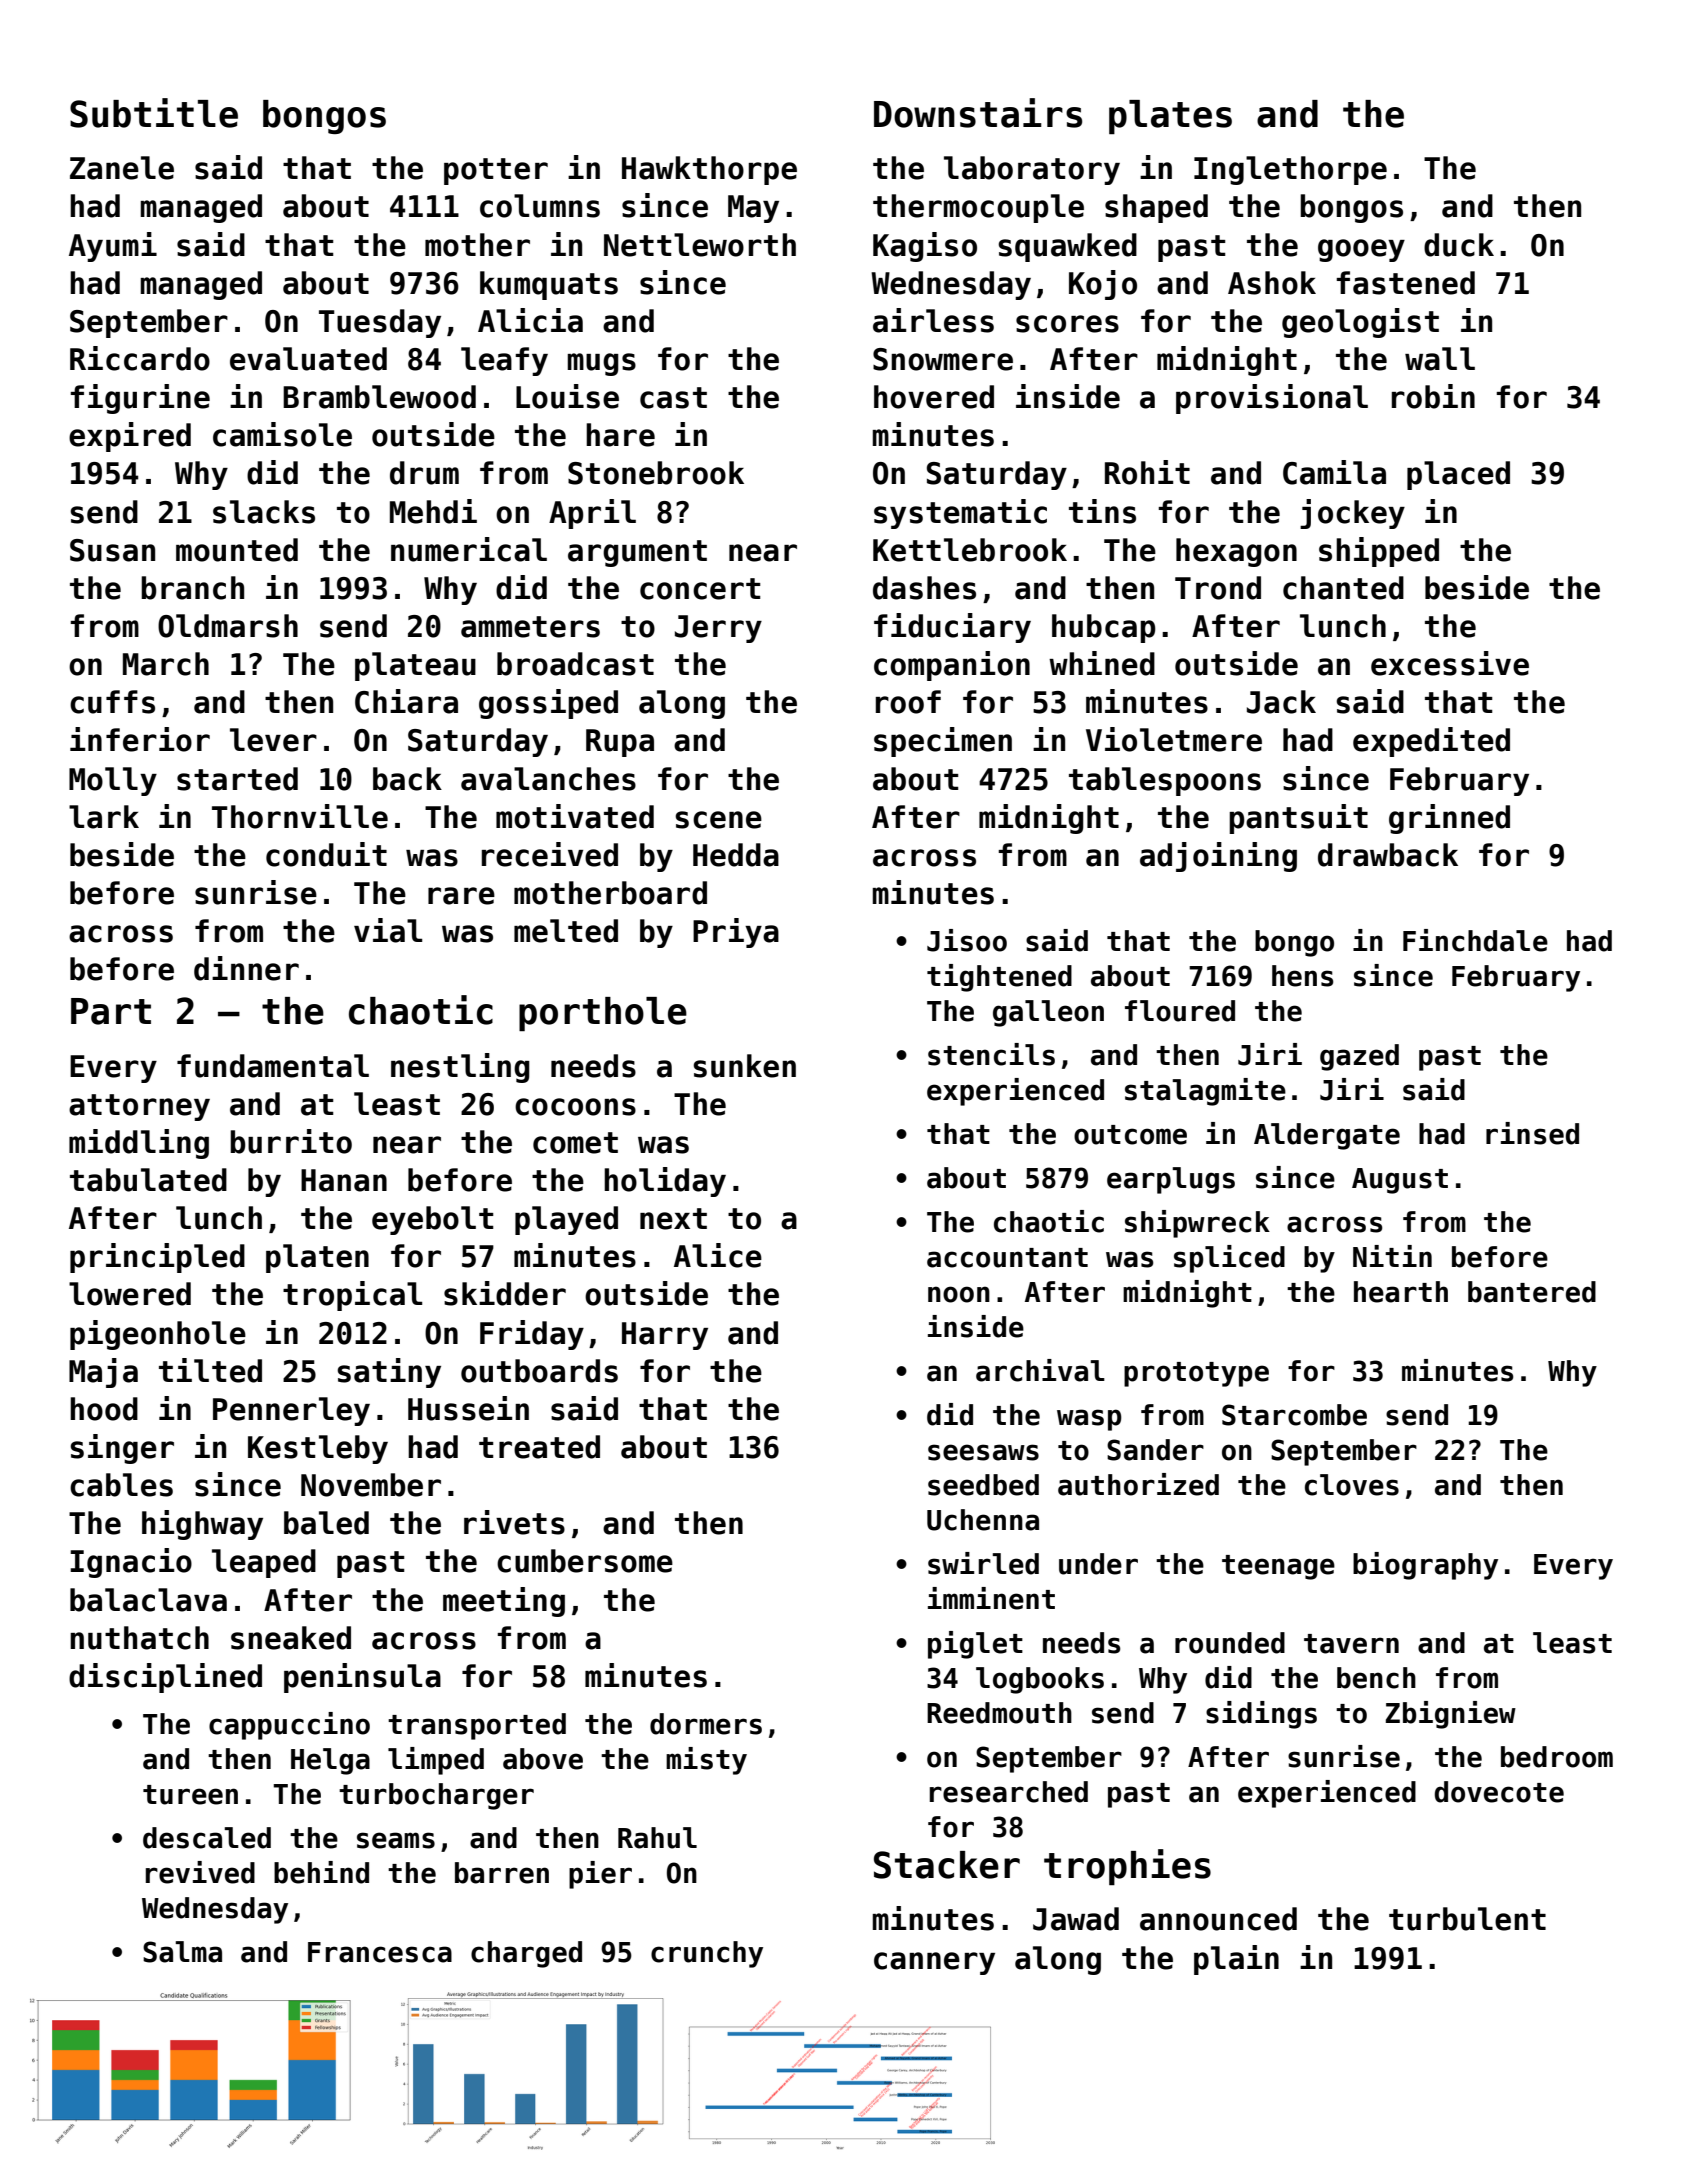  Describe the element at coordinates (943, 359) in the document. I see `Snowmere` at that location.
